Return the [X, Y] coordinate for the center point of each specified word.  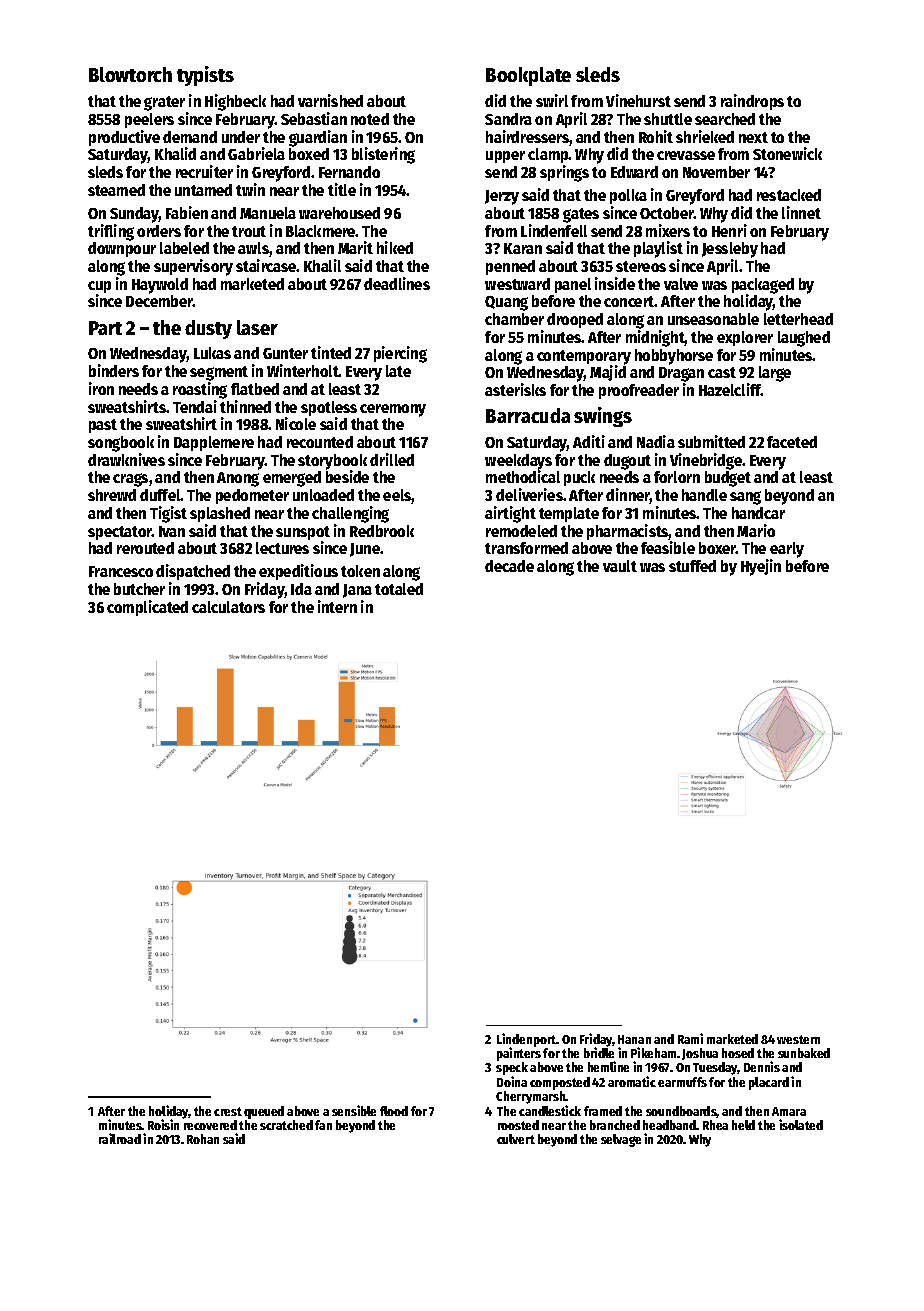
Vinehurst [638, 100]
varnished [330, 100]
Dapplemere [214, 443]
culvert [516, 1139]
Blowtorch [130, 74]
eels [397, 496]
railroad [120, 1138]
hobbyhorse [674, 357]
